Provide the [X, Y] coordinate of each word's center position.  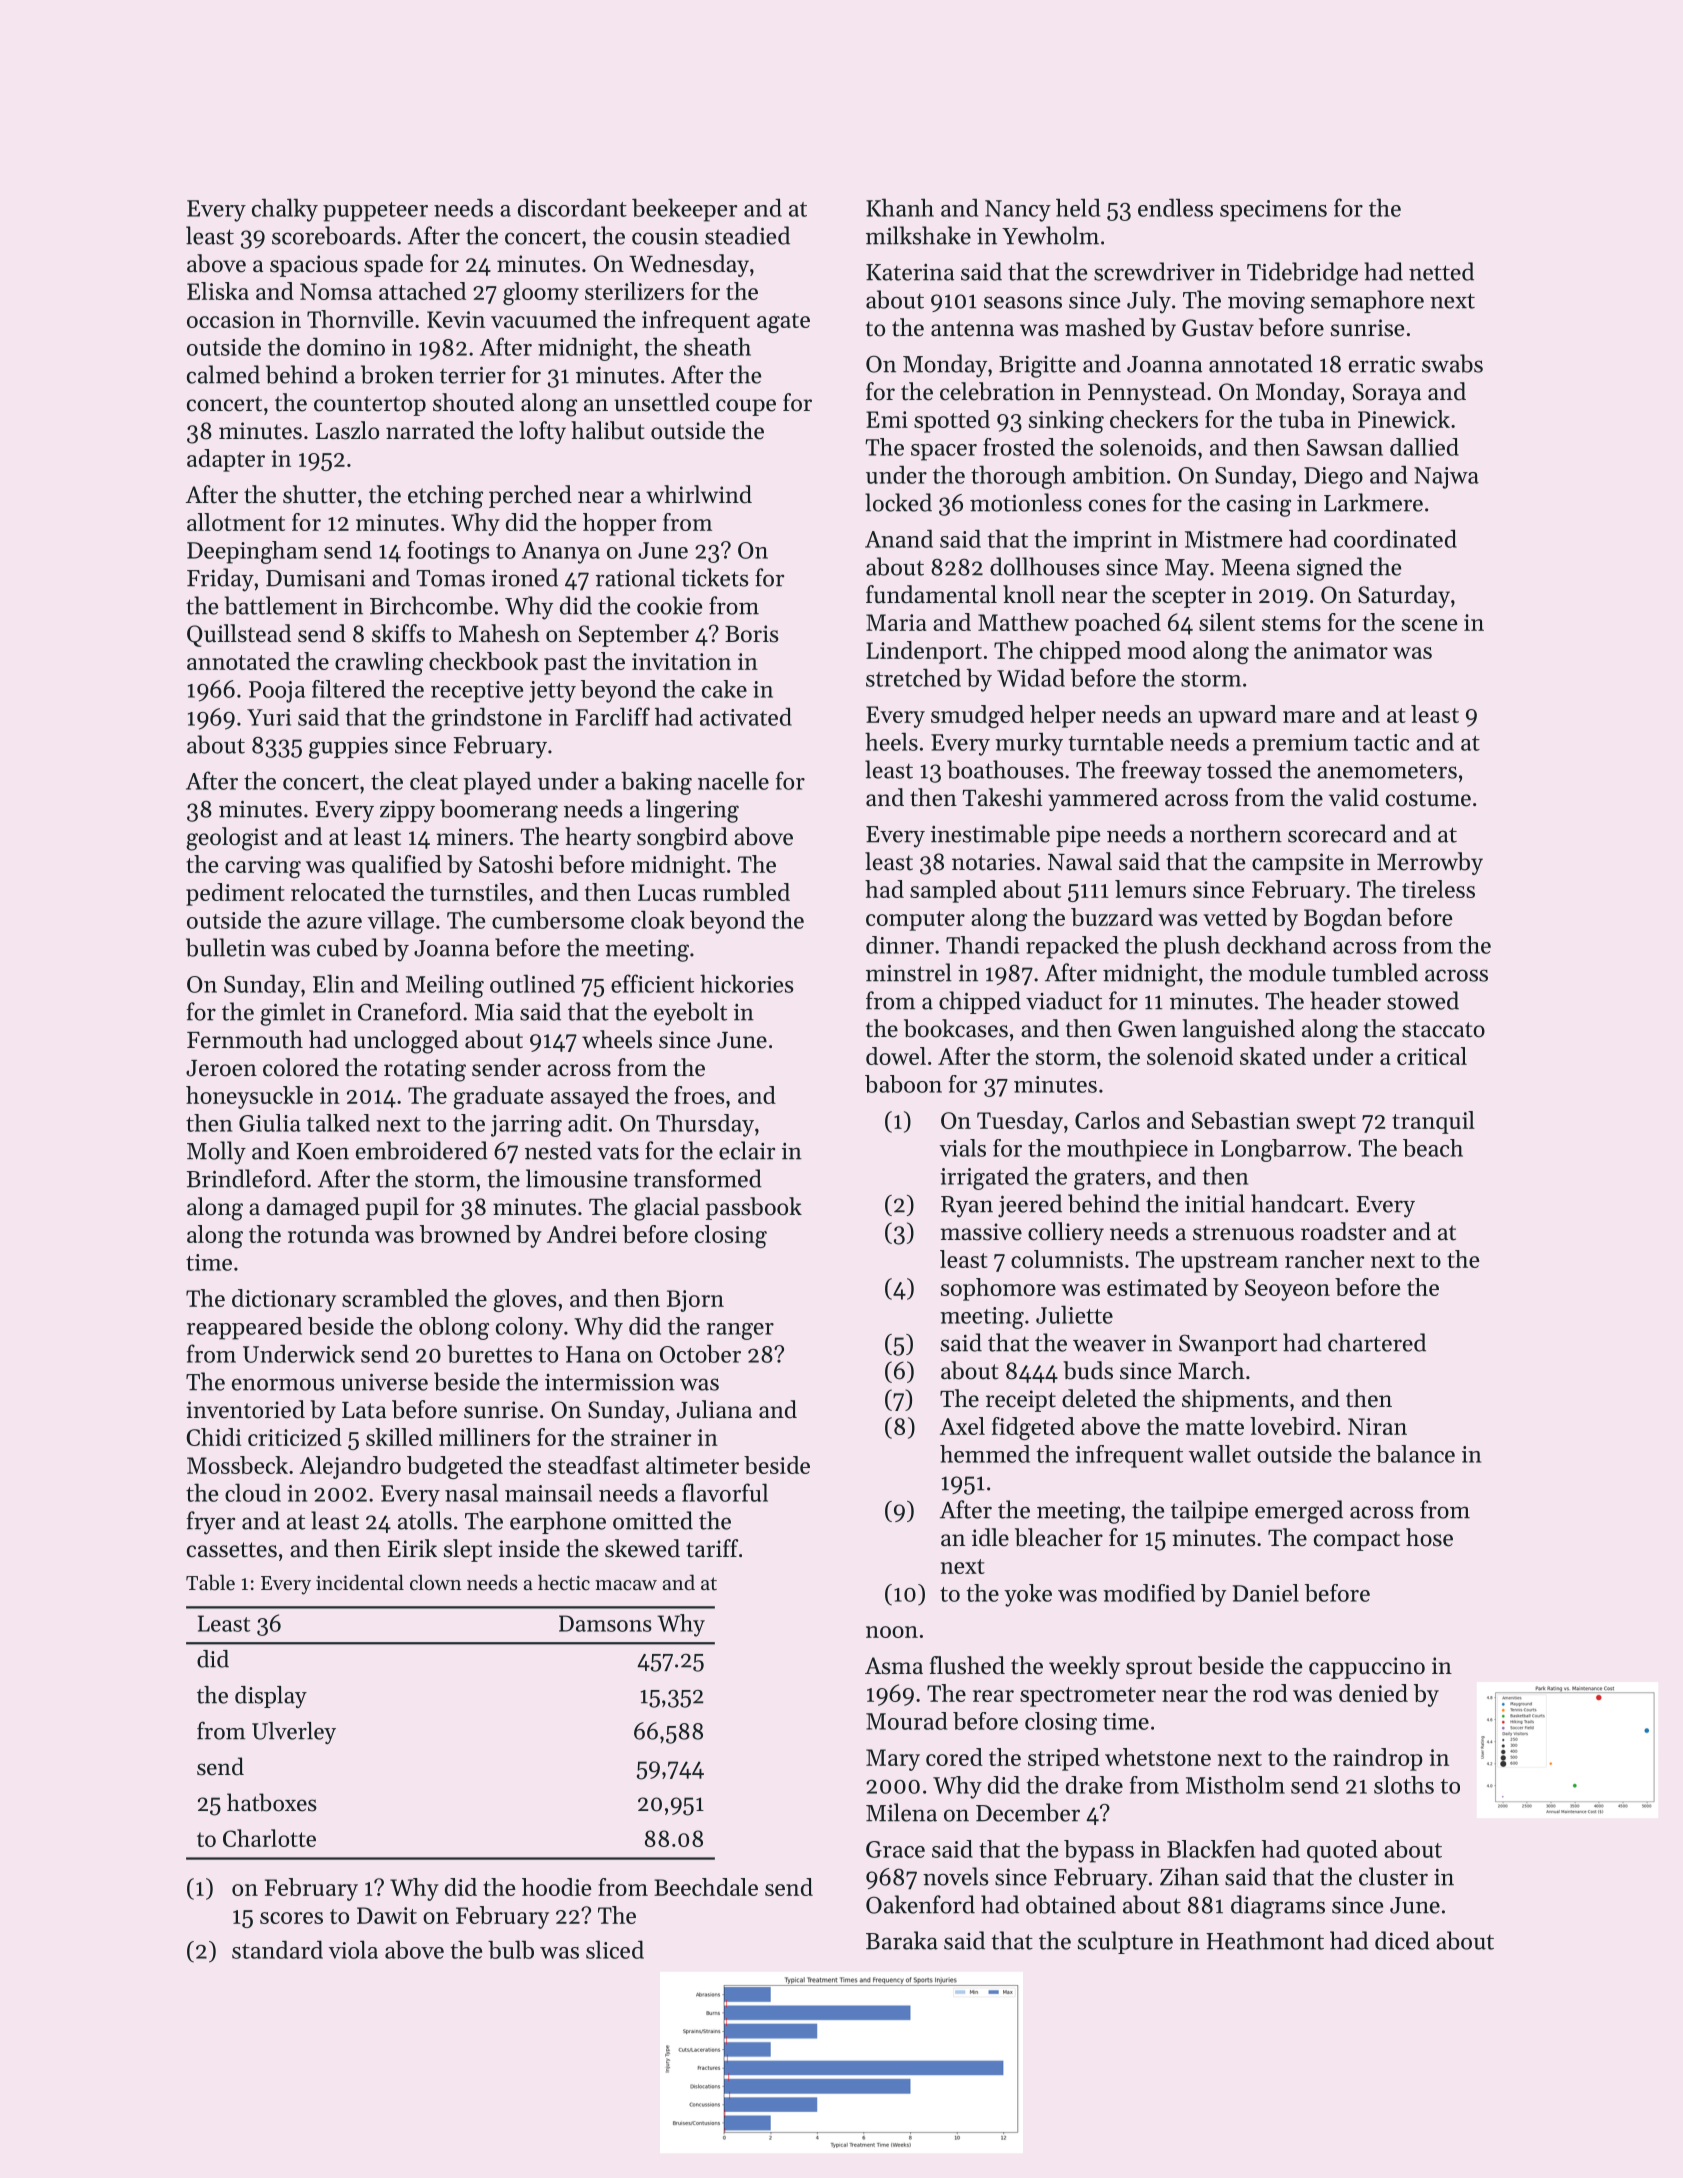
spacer [944, 452]
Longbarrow [1283, 1150]
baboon [903, 1084]
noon [892, 1632]
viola [353, 1949]
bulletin [226, 947]
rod [1270, 1693]
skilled [399, 1437]
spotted [952, 421]
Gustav [1218, 328]
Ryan [967, 1207]
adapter [226, 460]
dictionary [284, 1300]
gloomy [541, 293]
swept [1326, 1124]
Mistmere [1233, 539]
